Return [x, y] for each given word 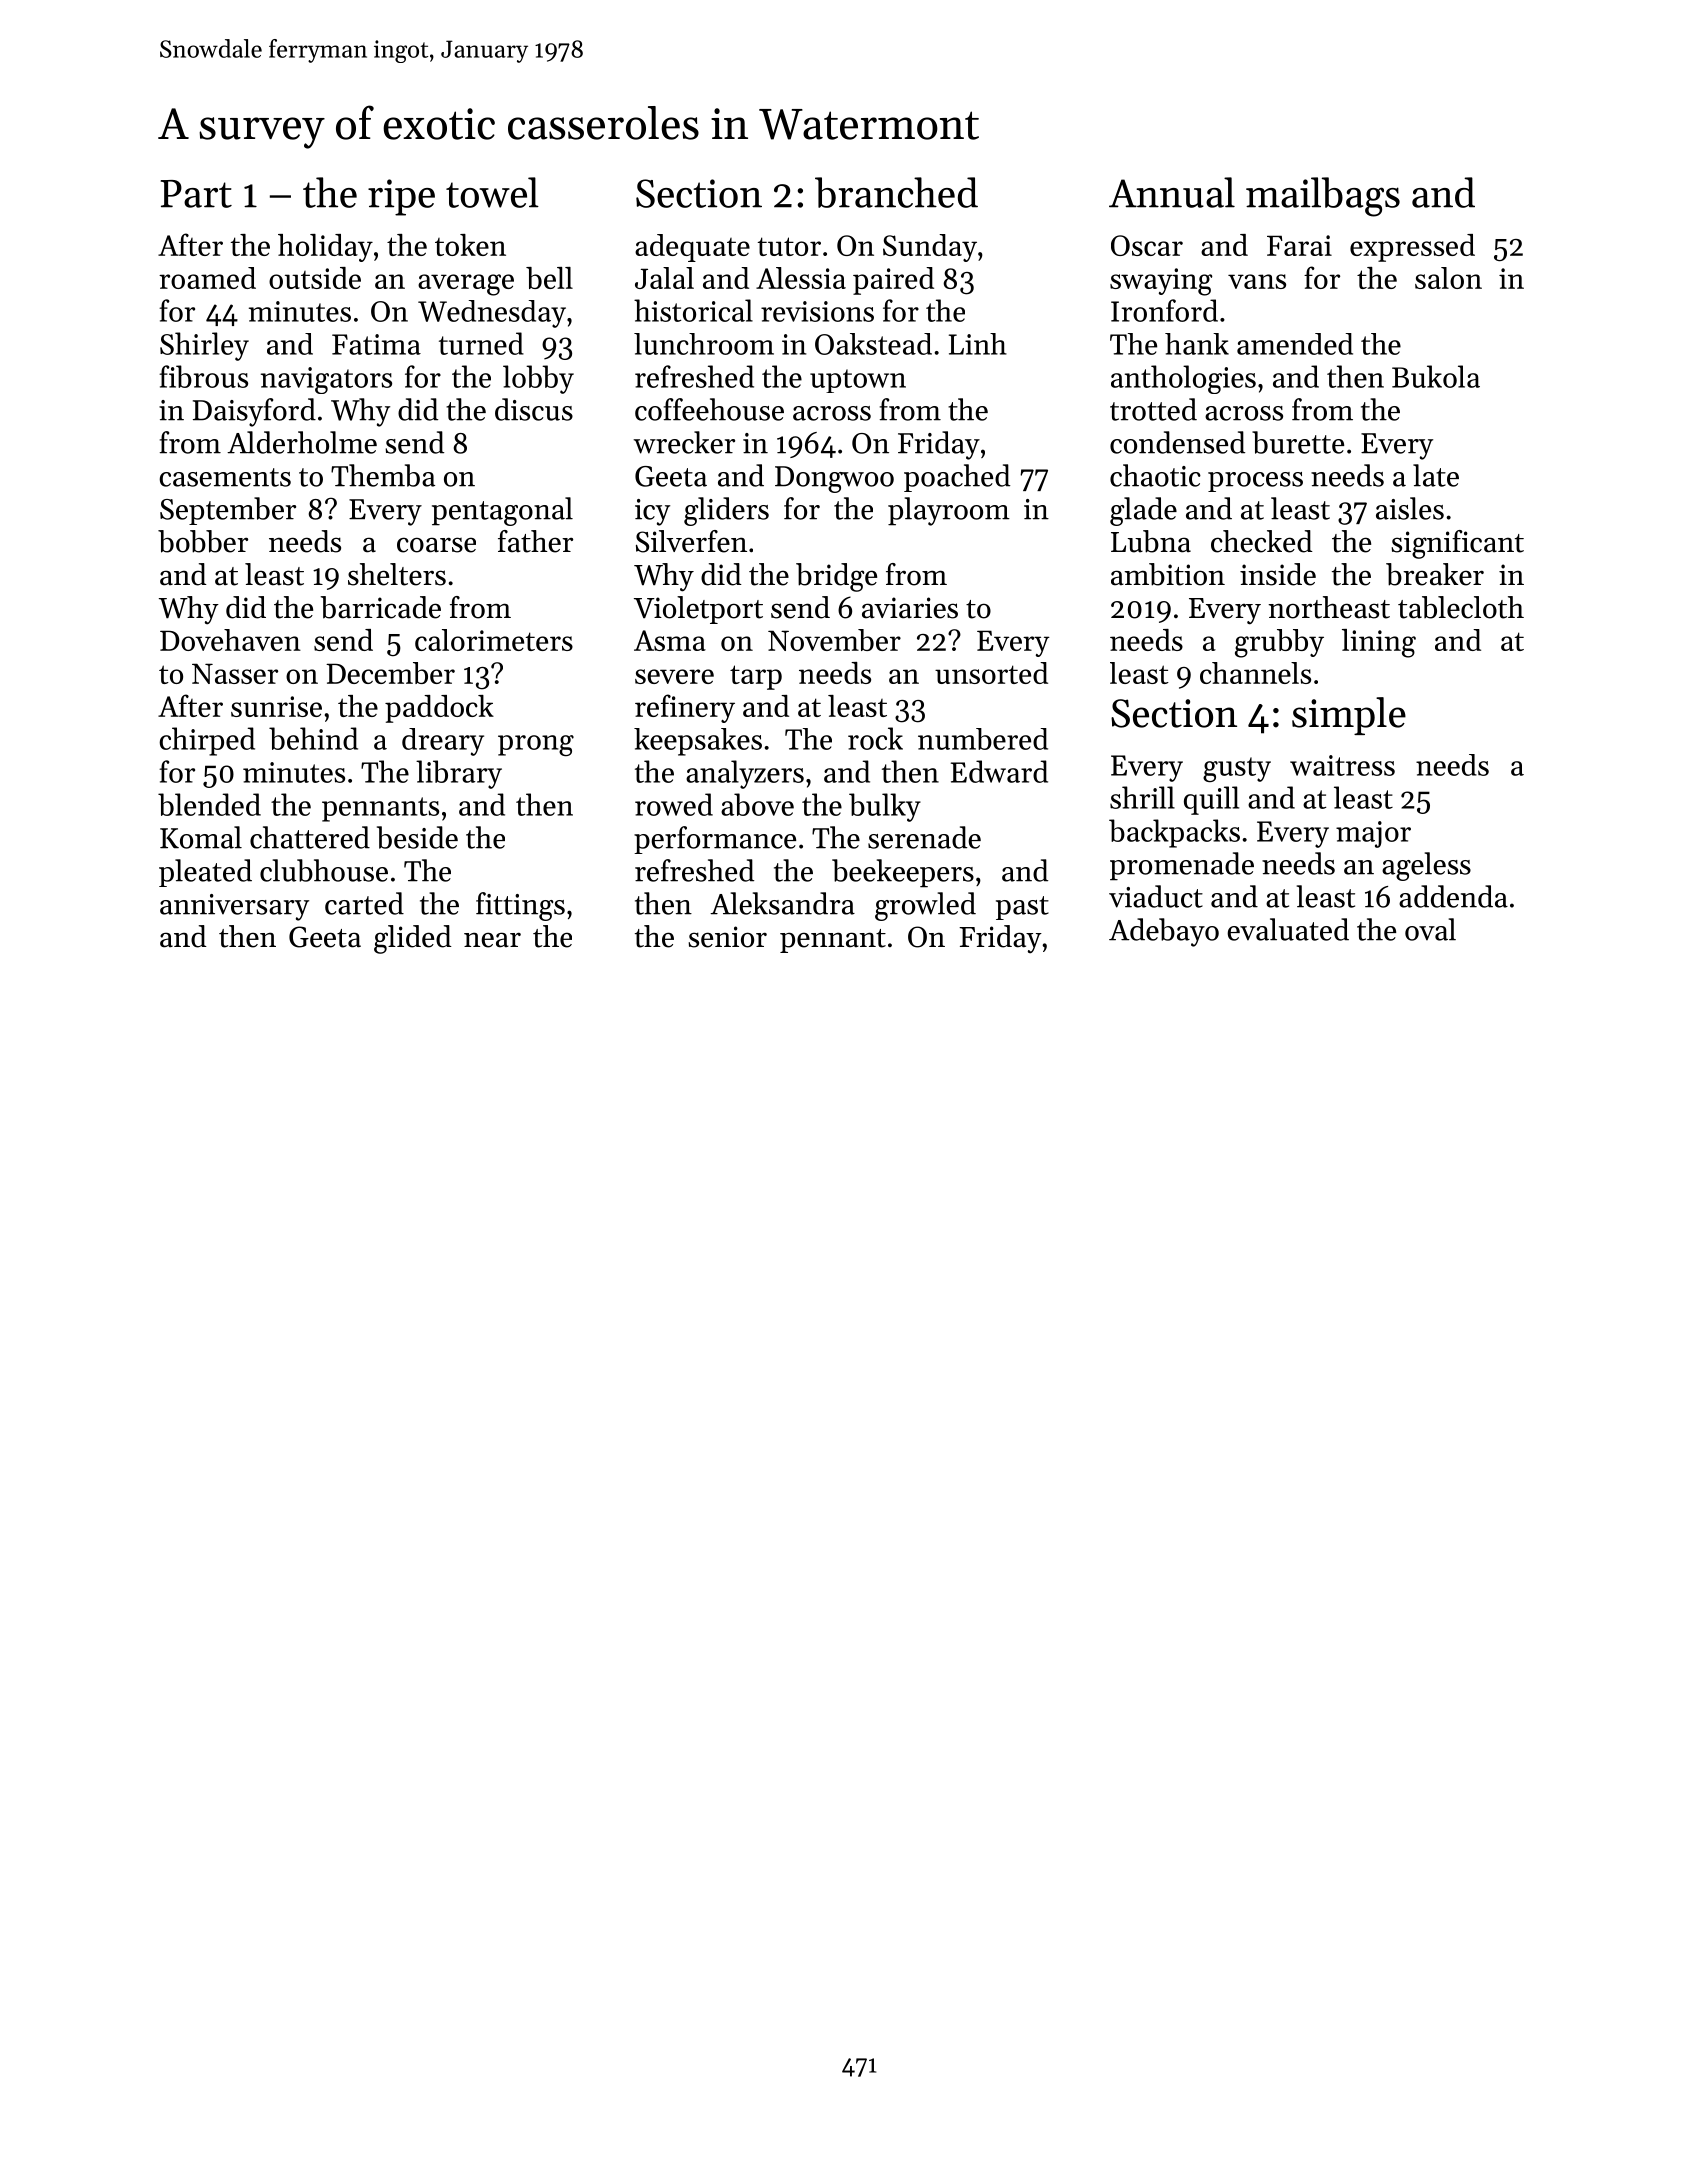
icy [652, 512]
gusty [1237, 769]
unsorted [991, 673]
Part [196, 194]
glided [413, 939]
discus [534, 409]
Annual [1172, 192]
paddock [439, 709]
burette [1298, 442]
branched [896, 192]
